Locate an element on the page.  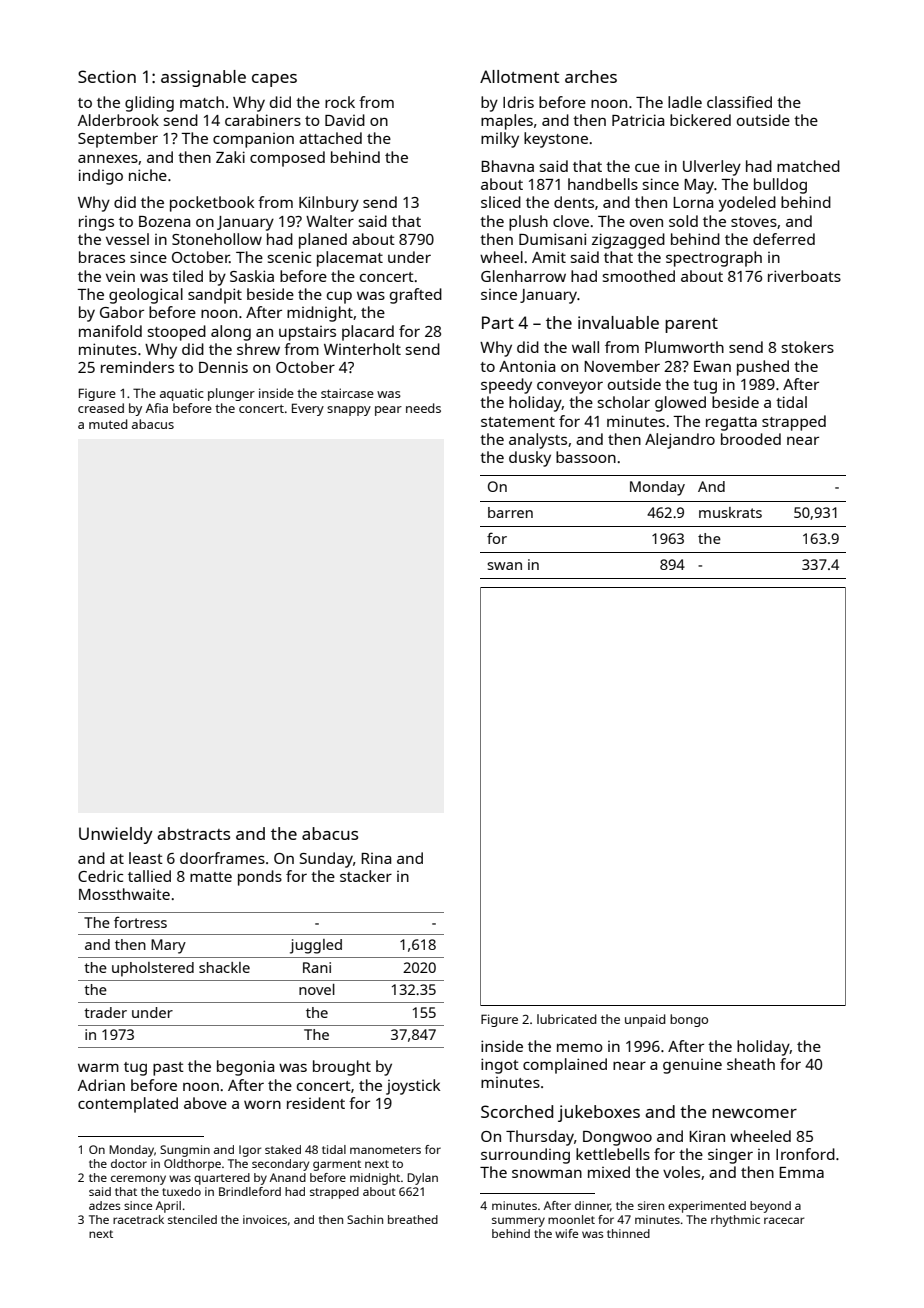
swan is located at coordinates (504, 566).
